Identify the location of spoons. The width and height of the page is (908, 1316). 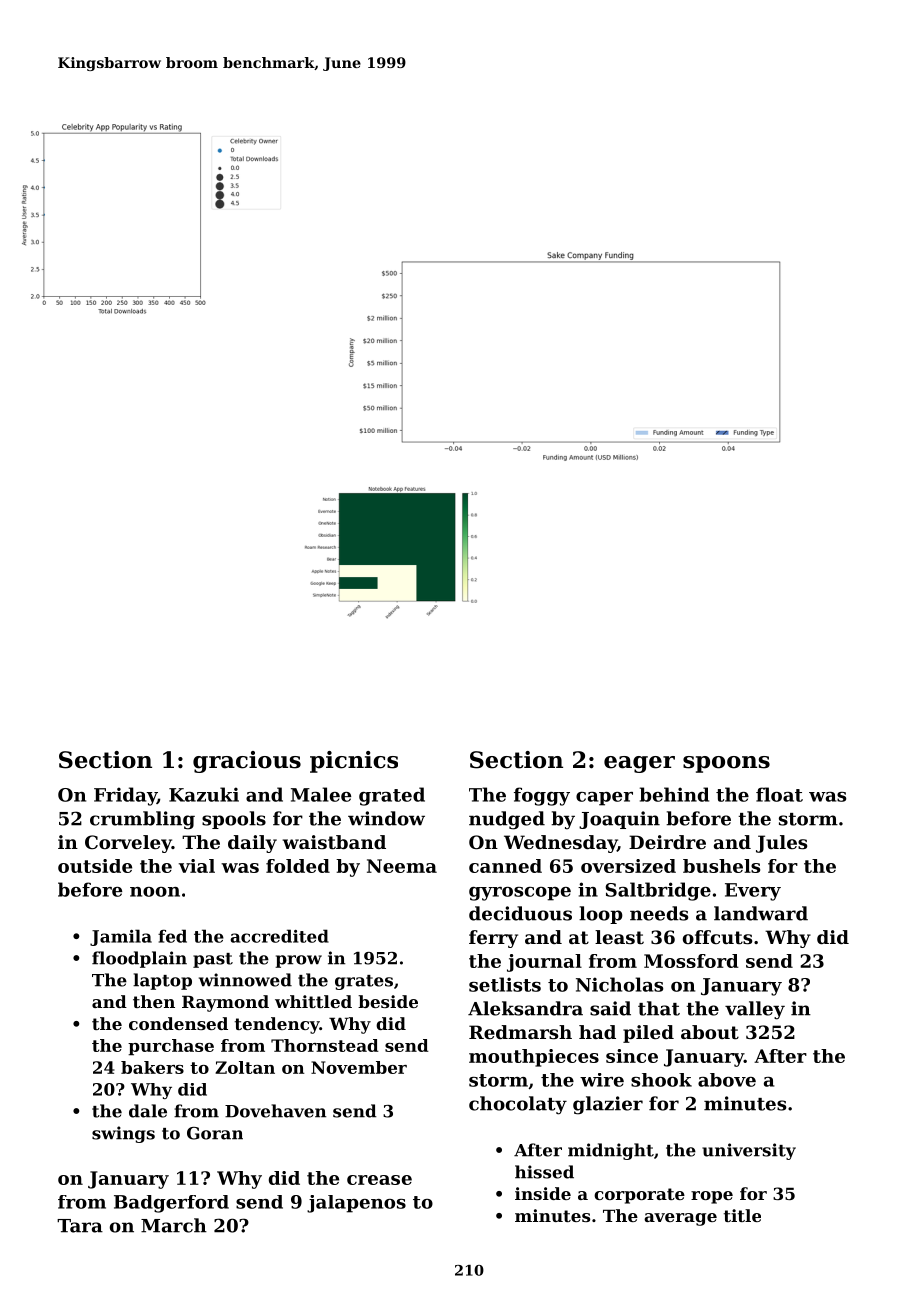
(726, 764).
